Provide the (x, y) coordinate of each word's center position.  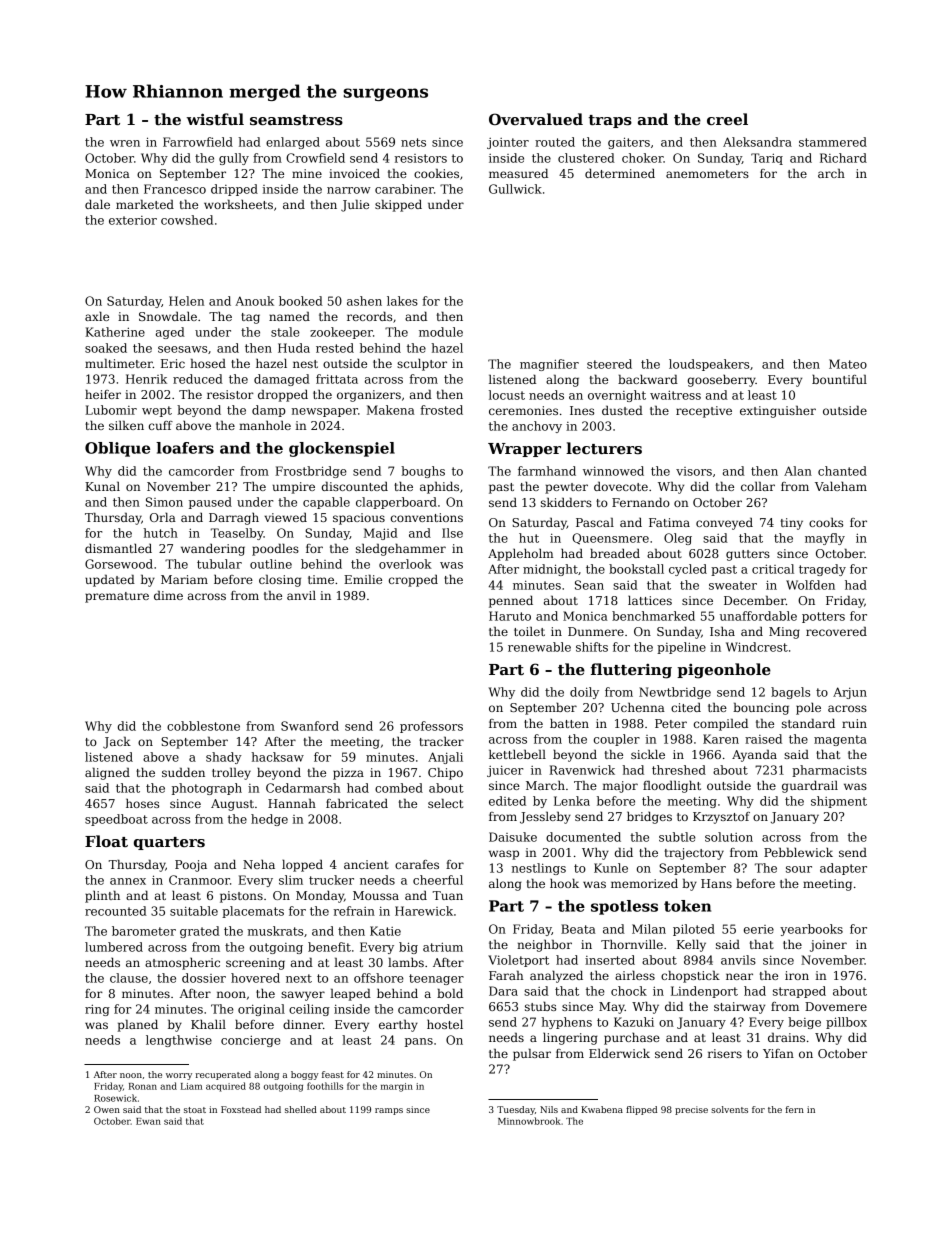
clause (129, 978)
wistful (215, 119)
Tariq (767, 159)
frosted (442, 410)
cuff (161, 425)
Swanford (310, 726)
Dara (503, 991)
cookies (436, 173)
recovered (836, 631)
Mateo (848, 364)
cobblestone (203, 726)
